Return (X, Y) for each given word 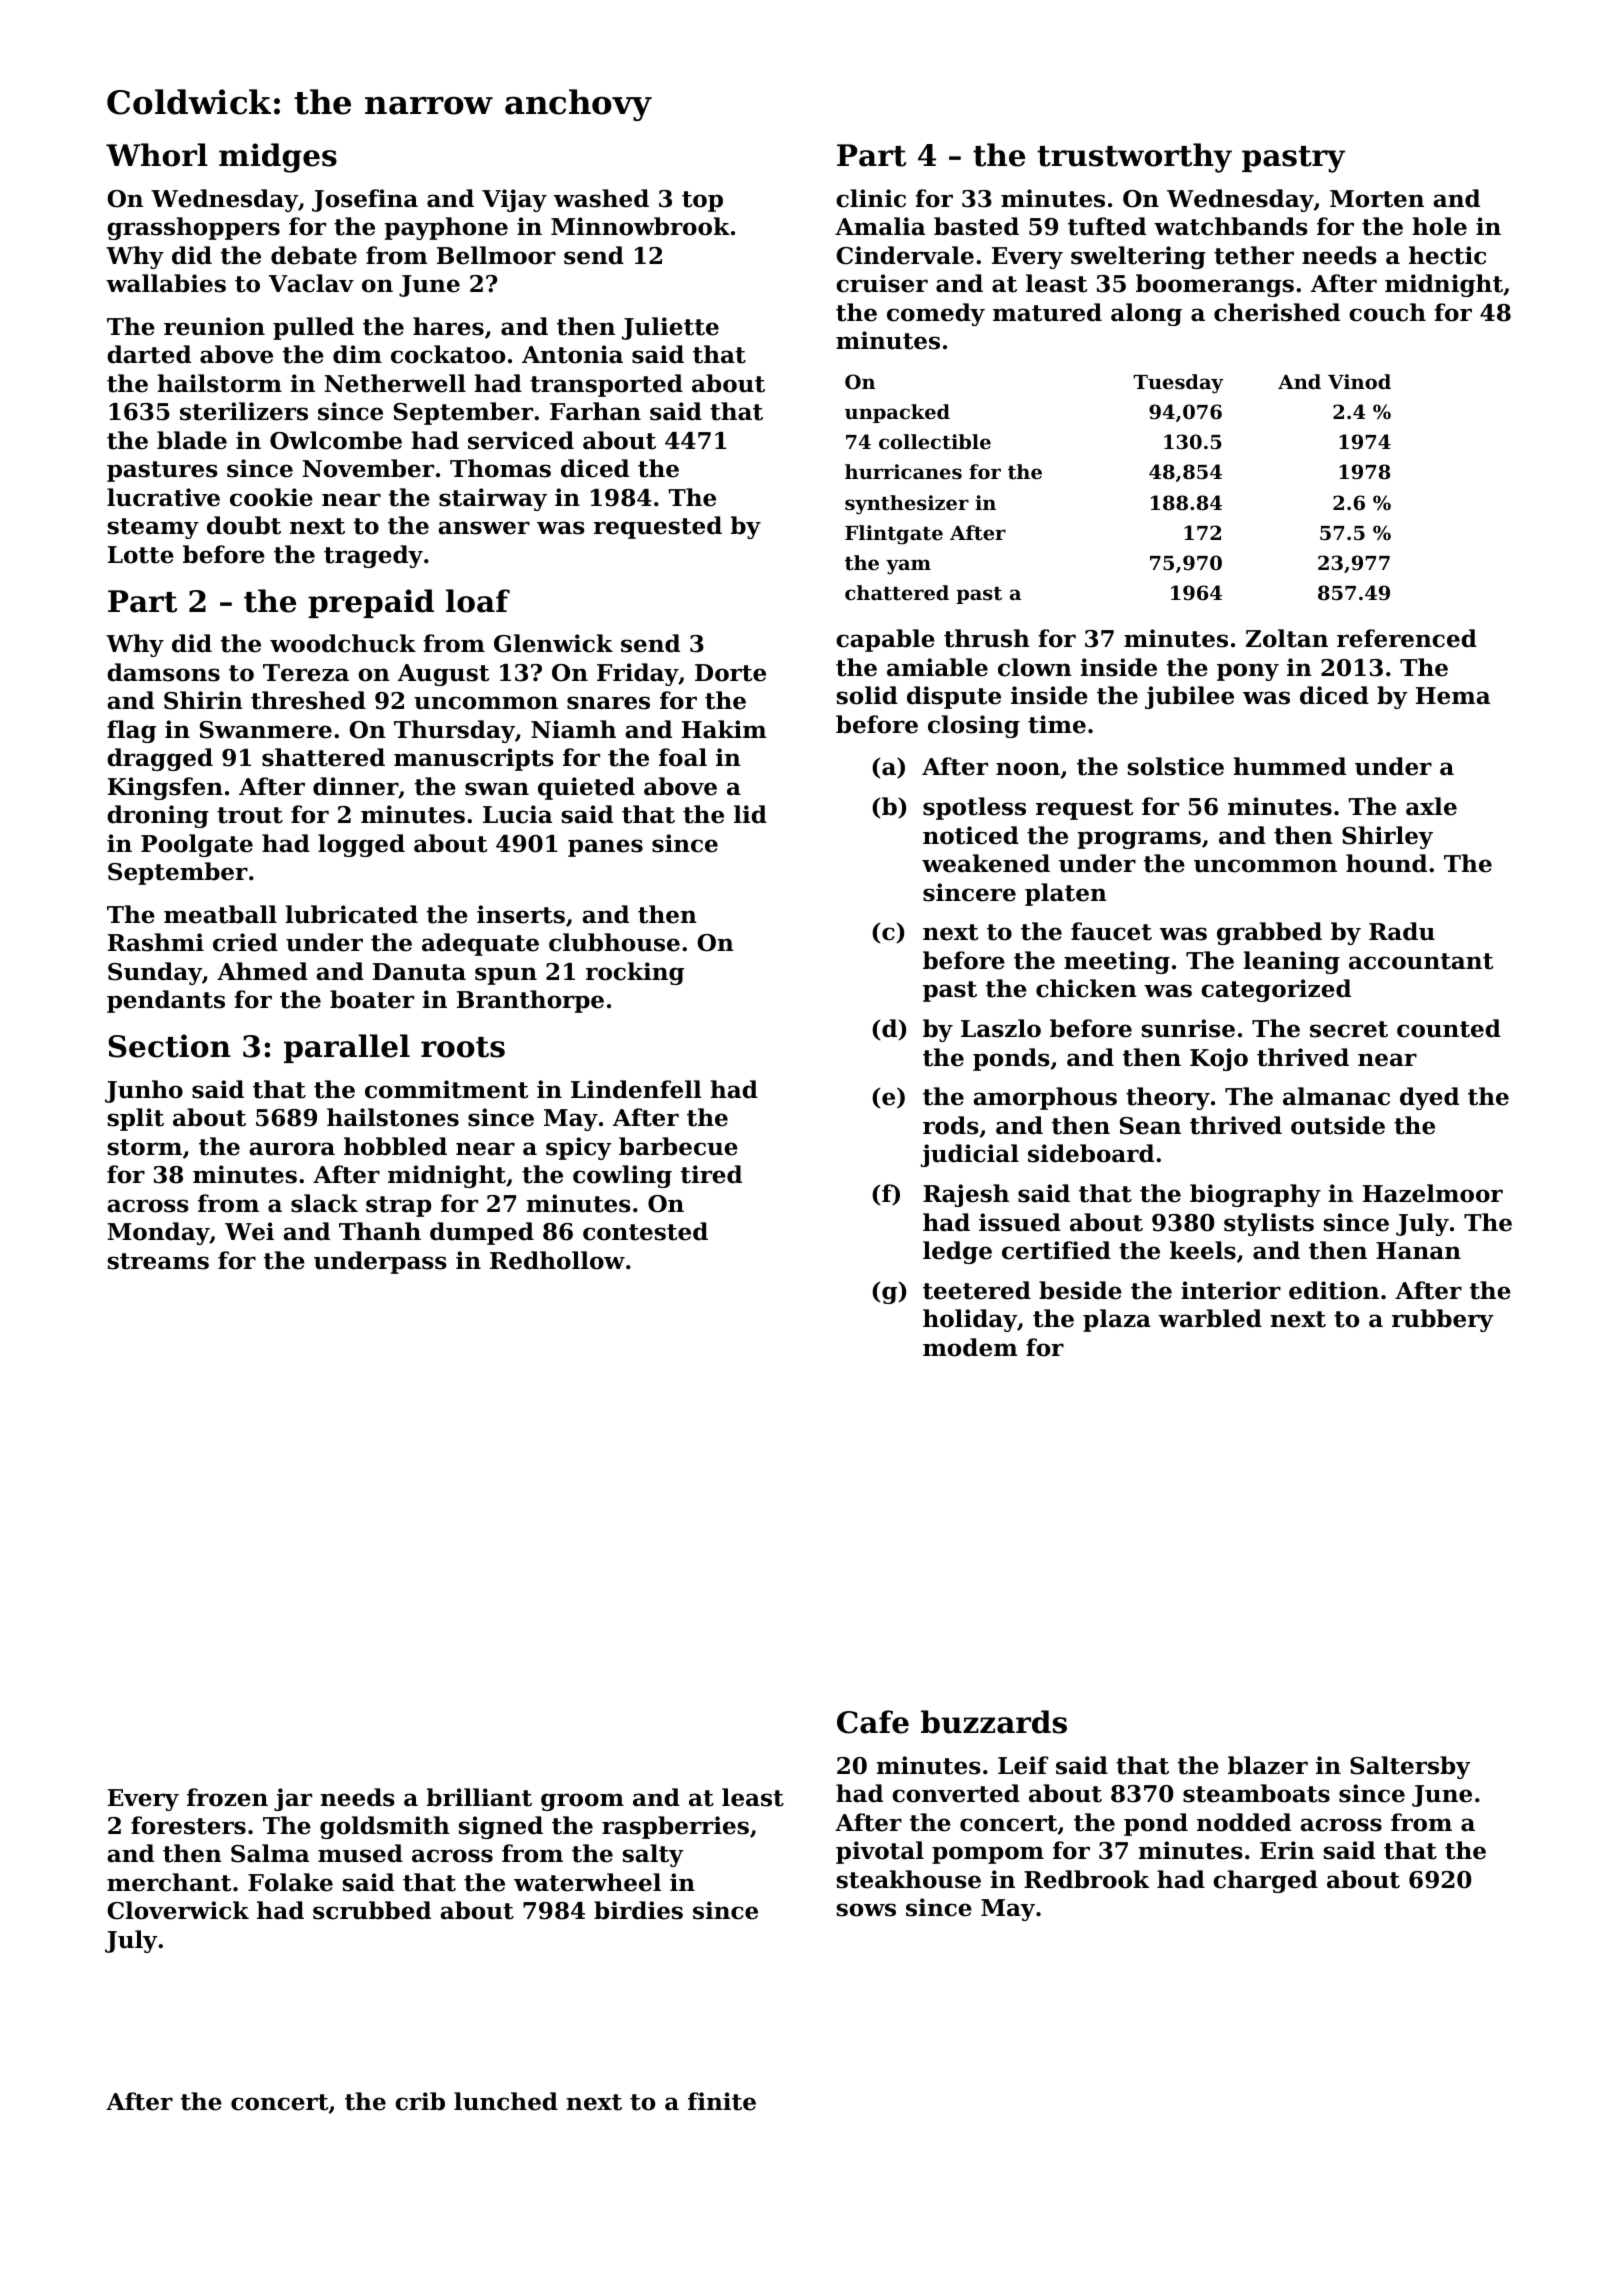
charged (1265, 1881)
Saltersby (1410, 1767)
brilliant (479, 1797)
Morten (1377, 199)
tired (711, 1174)
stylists (1269, 1224)
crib (420, 2101)
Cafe (873, 1722)
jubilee (1189, 697)
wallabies (166, 283)
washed (601, 198)
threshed (308, 700)
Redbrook (1086, 1879)
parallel (347, 1048)
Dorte (730, 673)
